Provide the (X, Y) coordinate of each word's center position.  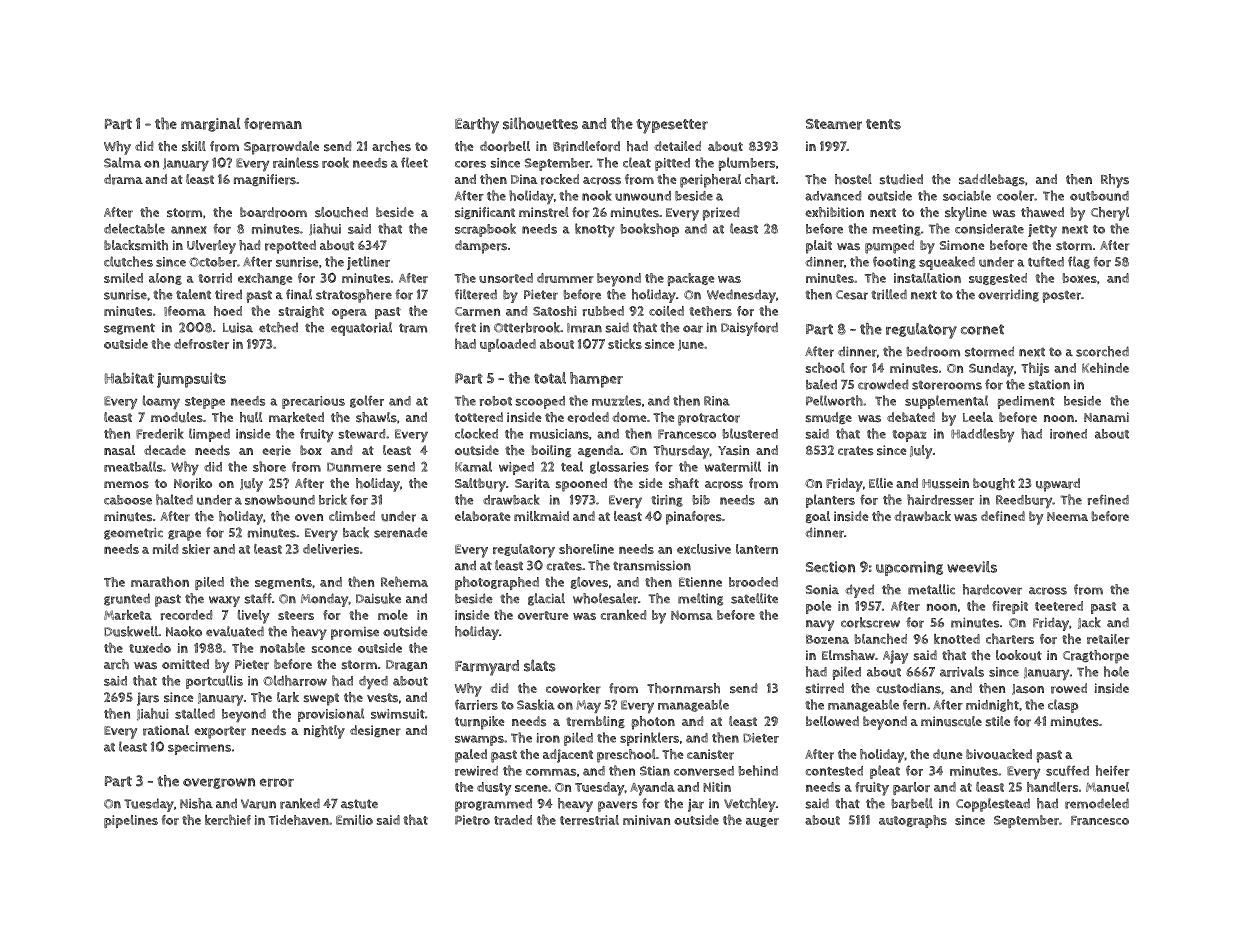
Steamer (834, 124)
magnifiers (265, 180)
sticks (625, 344)
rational (166, 730)
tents (883, 124)
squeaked (947, 263)
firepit (1010, 607)
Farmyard (487, 668)
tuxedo (150, 648)
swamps (479, 740)
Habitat (129, 378)
